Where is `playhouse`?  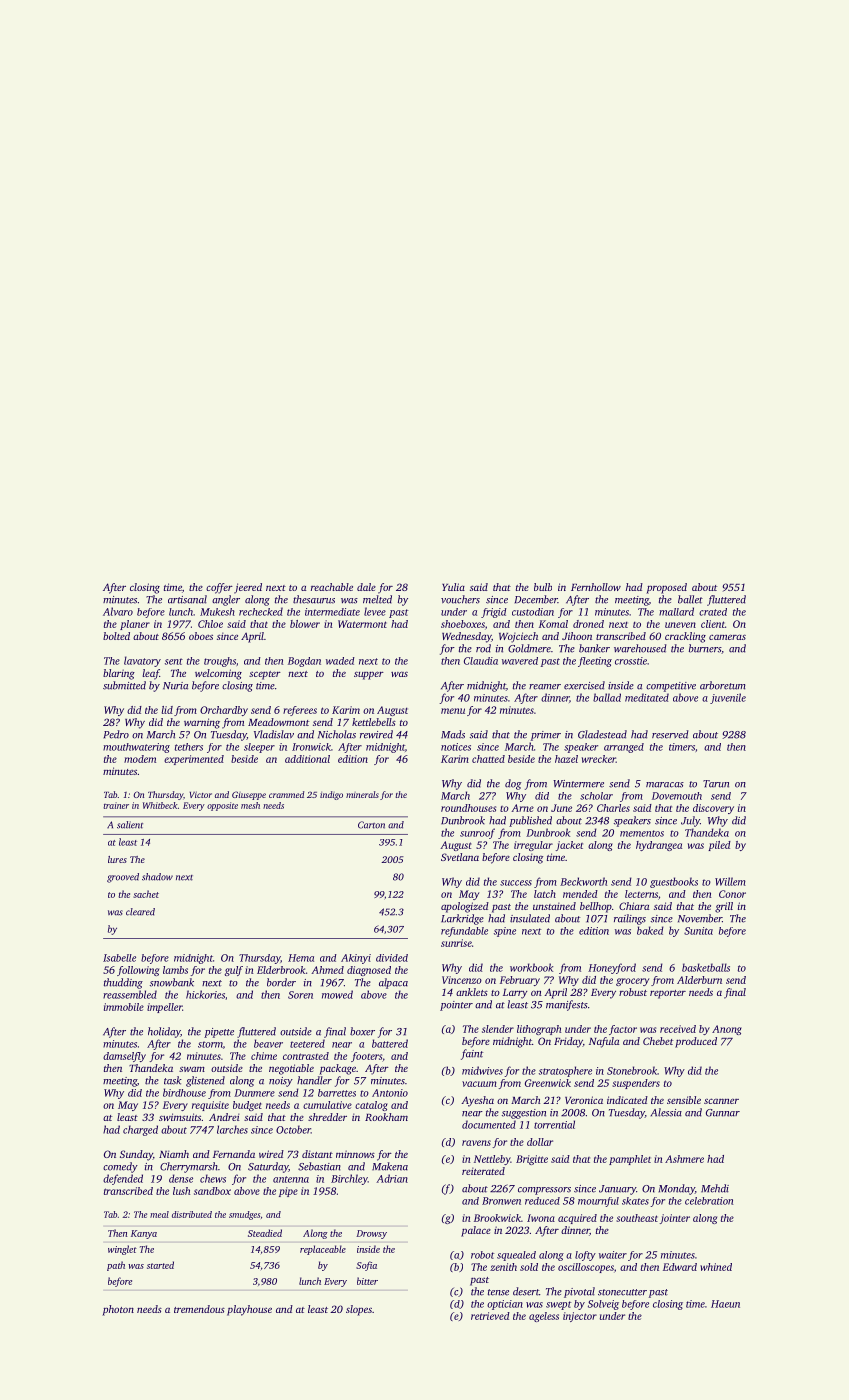 playhouse is located at coordinates (249, 1310).
